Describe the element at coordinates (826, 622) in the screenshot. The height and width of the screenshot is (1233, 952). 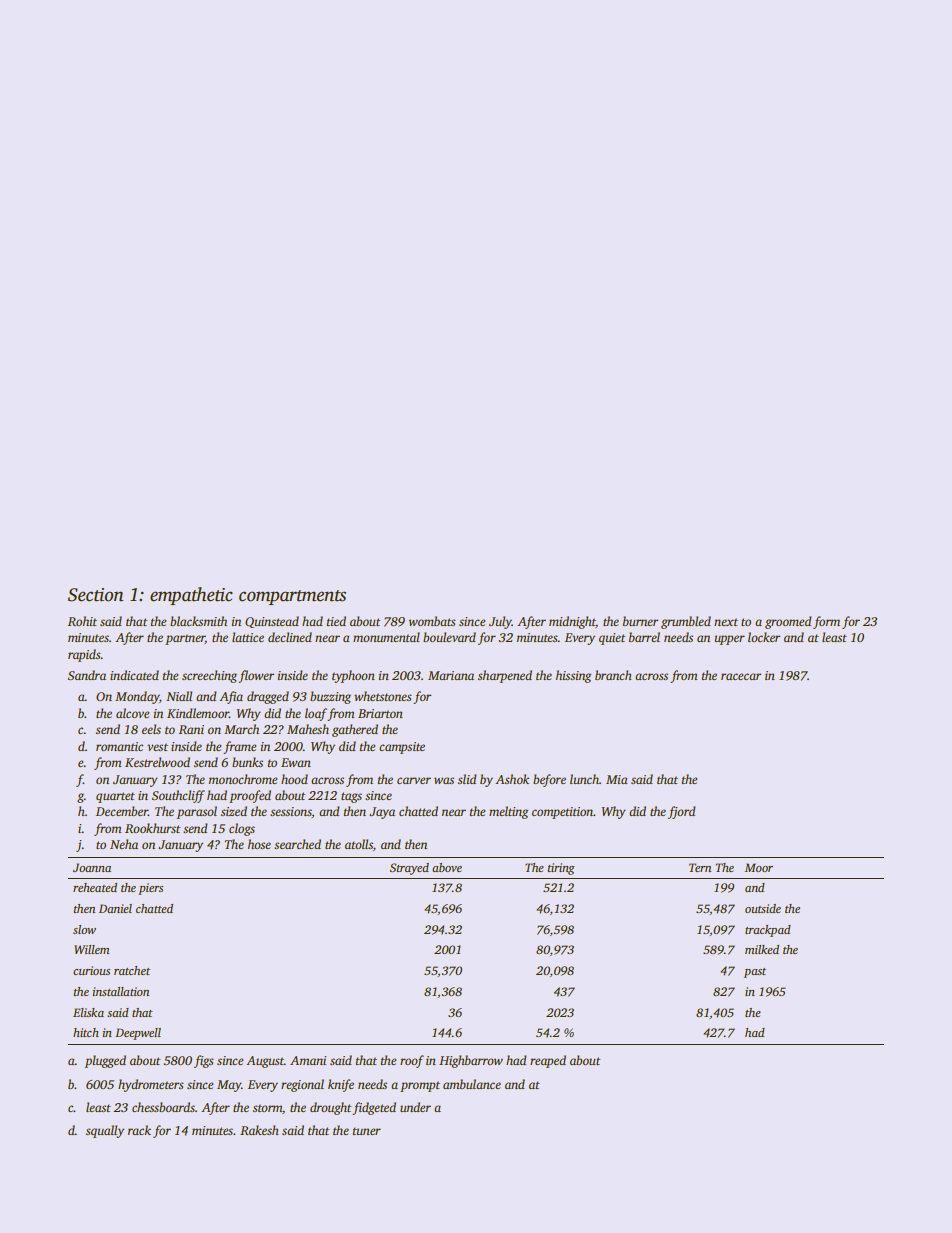
I see `form` at that location.
